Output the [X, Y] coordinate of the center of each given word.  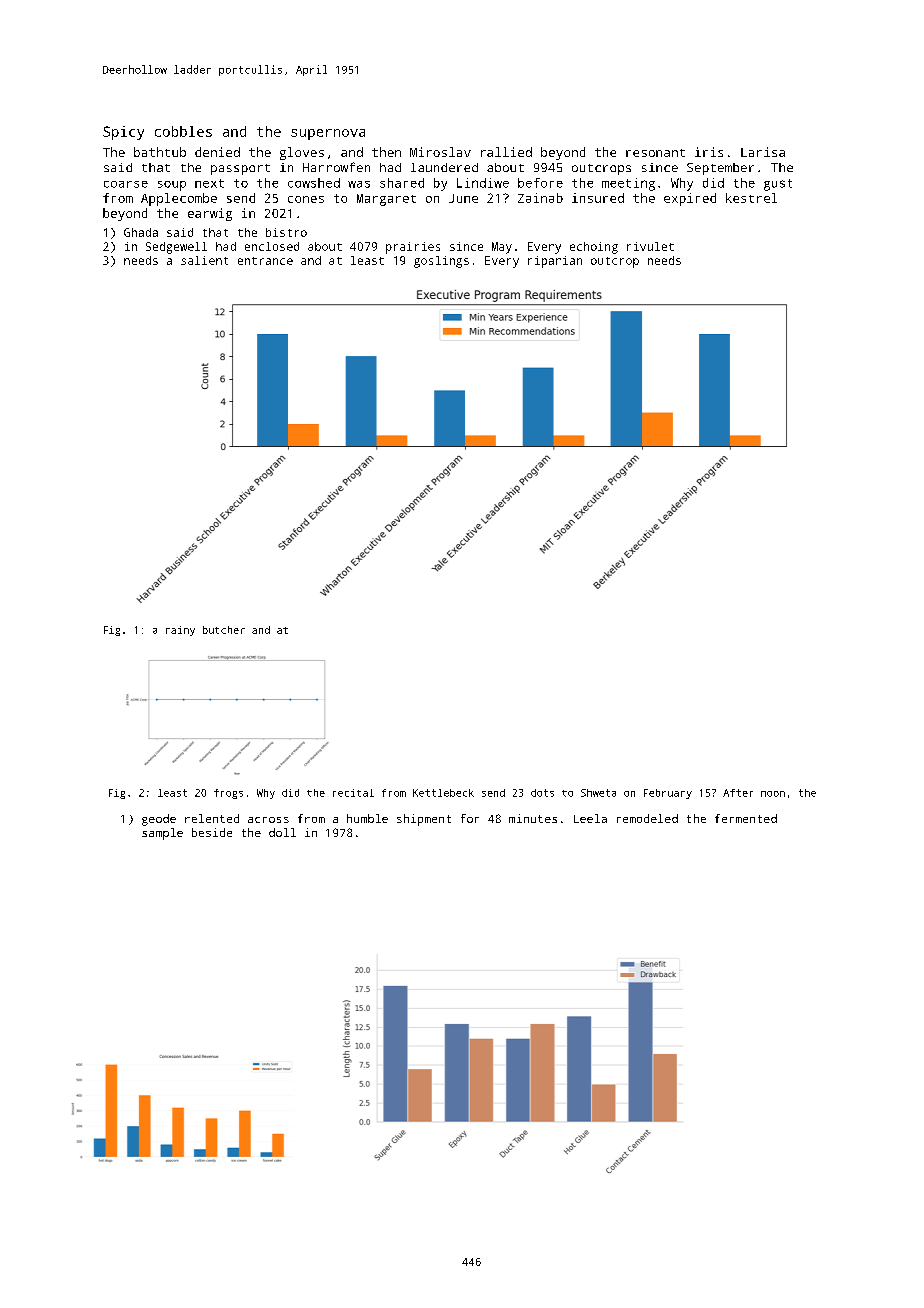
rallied [506, 152]
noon [773, 794]
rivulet [650, 246]
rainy [180, 631]
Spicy [123, 133]
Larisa [763, 152]
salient [204, 260]
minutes [533, 818]
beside [212, 832]
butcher [224, 630]
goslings [441, 262]
